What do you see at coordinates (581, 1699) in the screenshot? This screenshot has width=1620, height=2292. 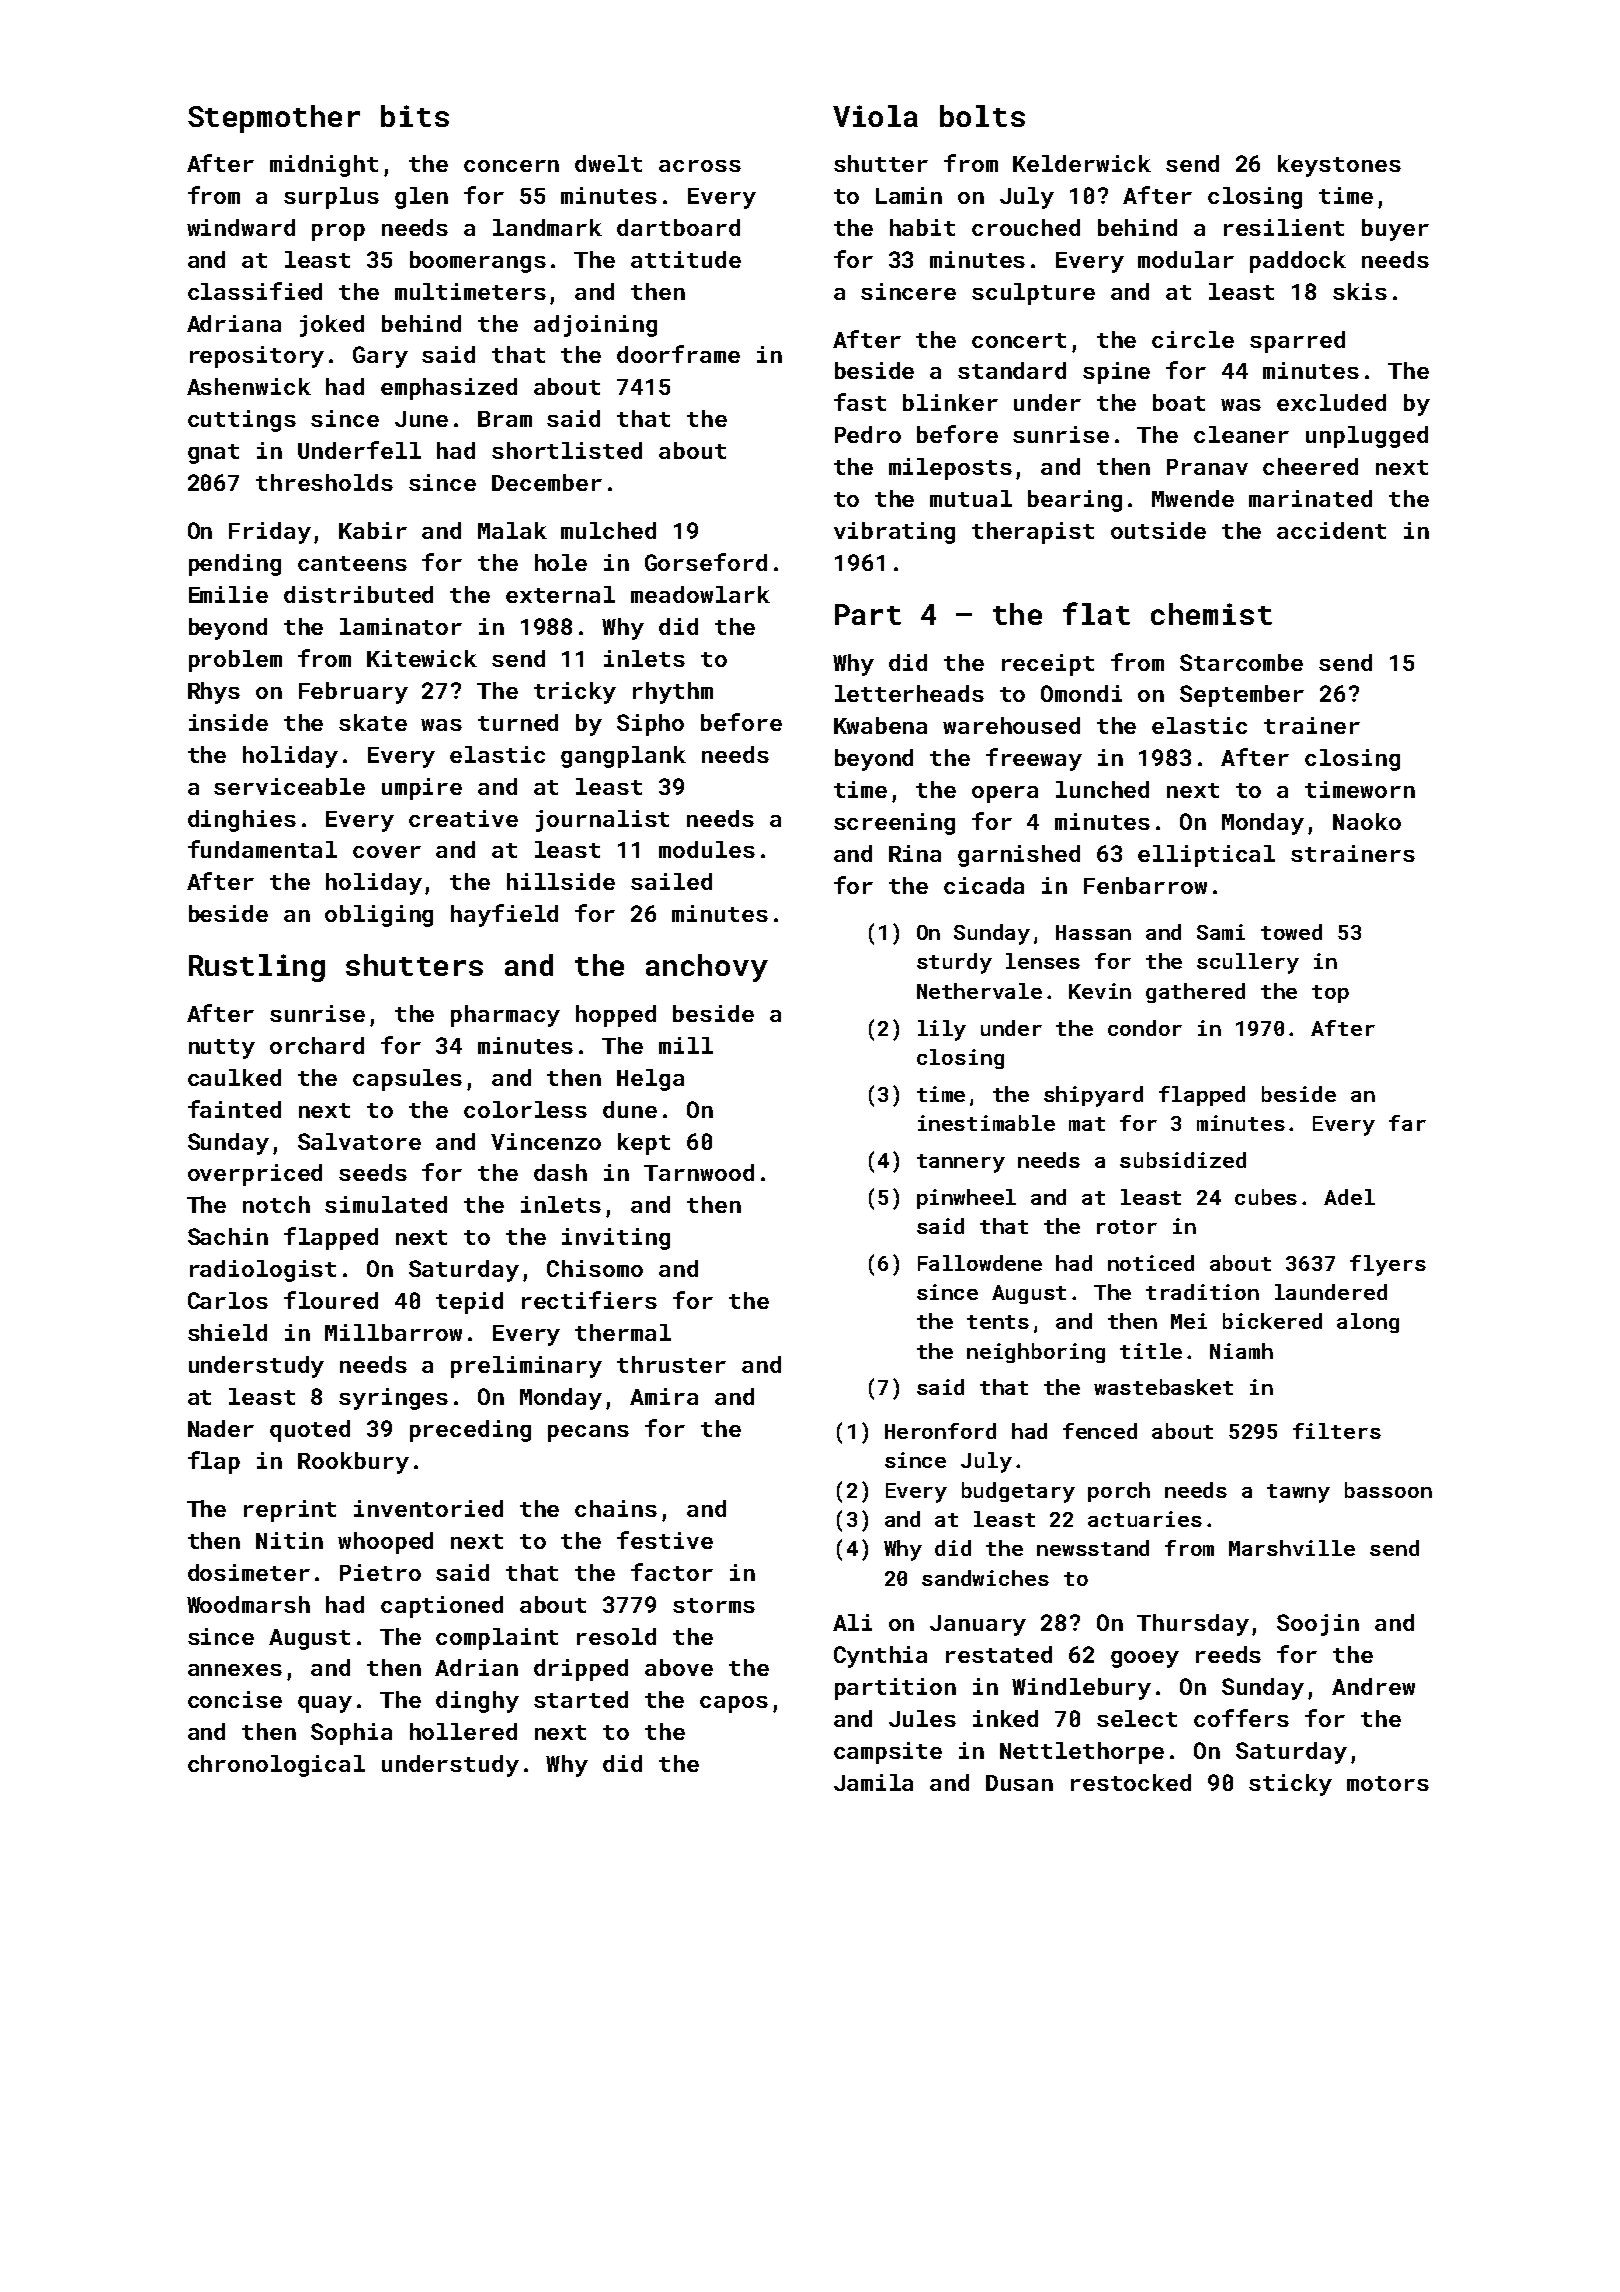 I see `started` at bounding box center [581, 1699].
